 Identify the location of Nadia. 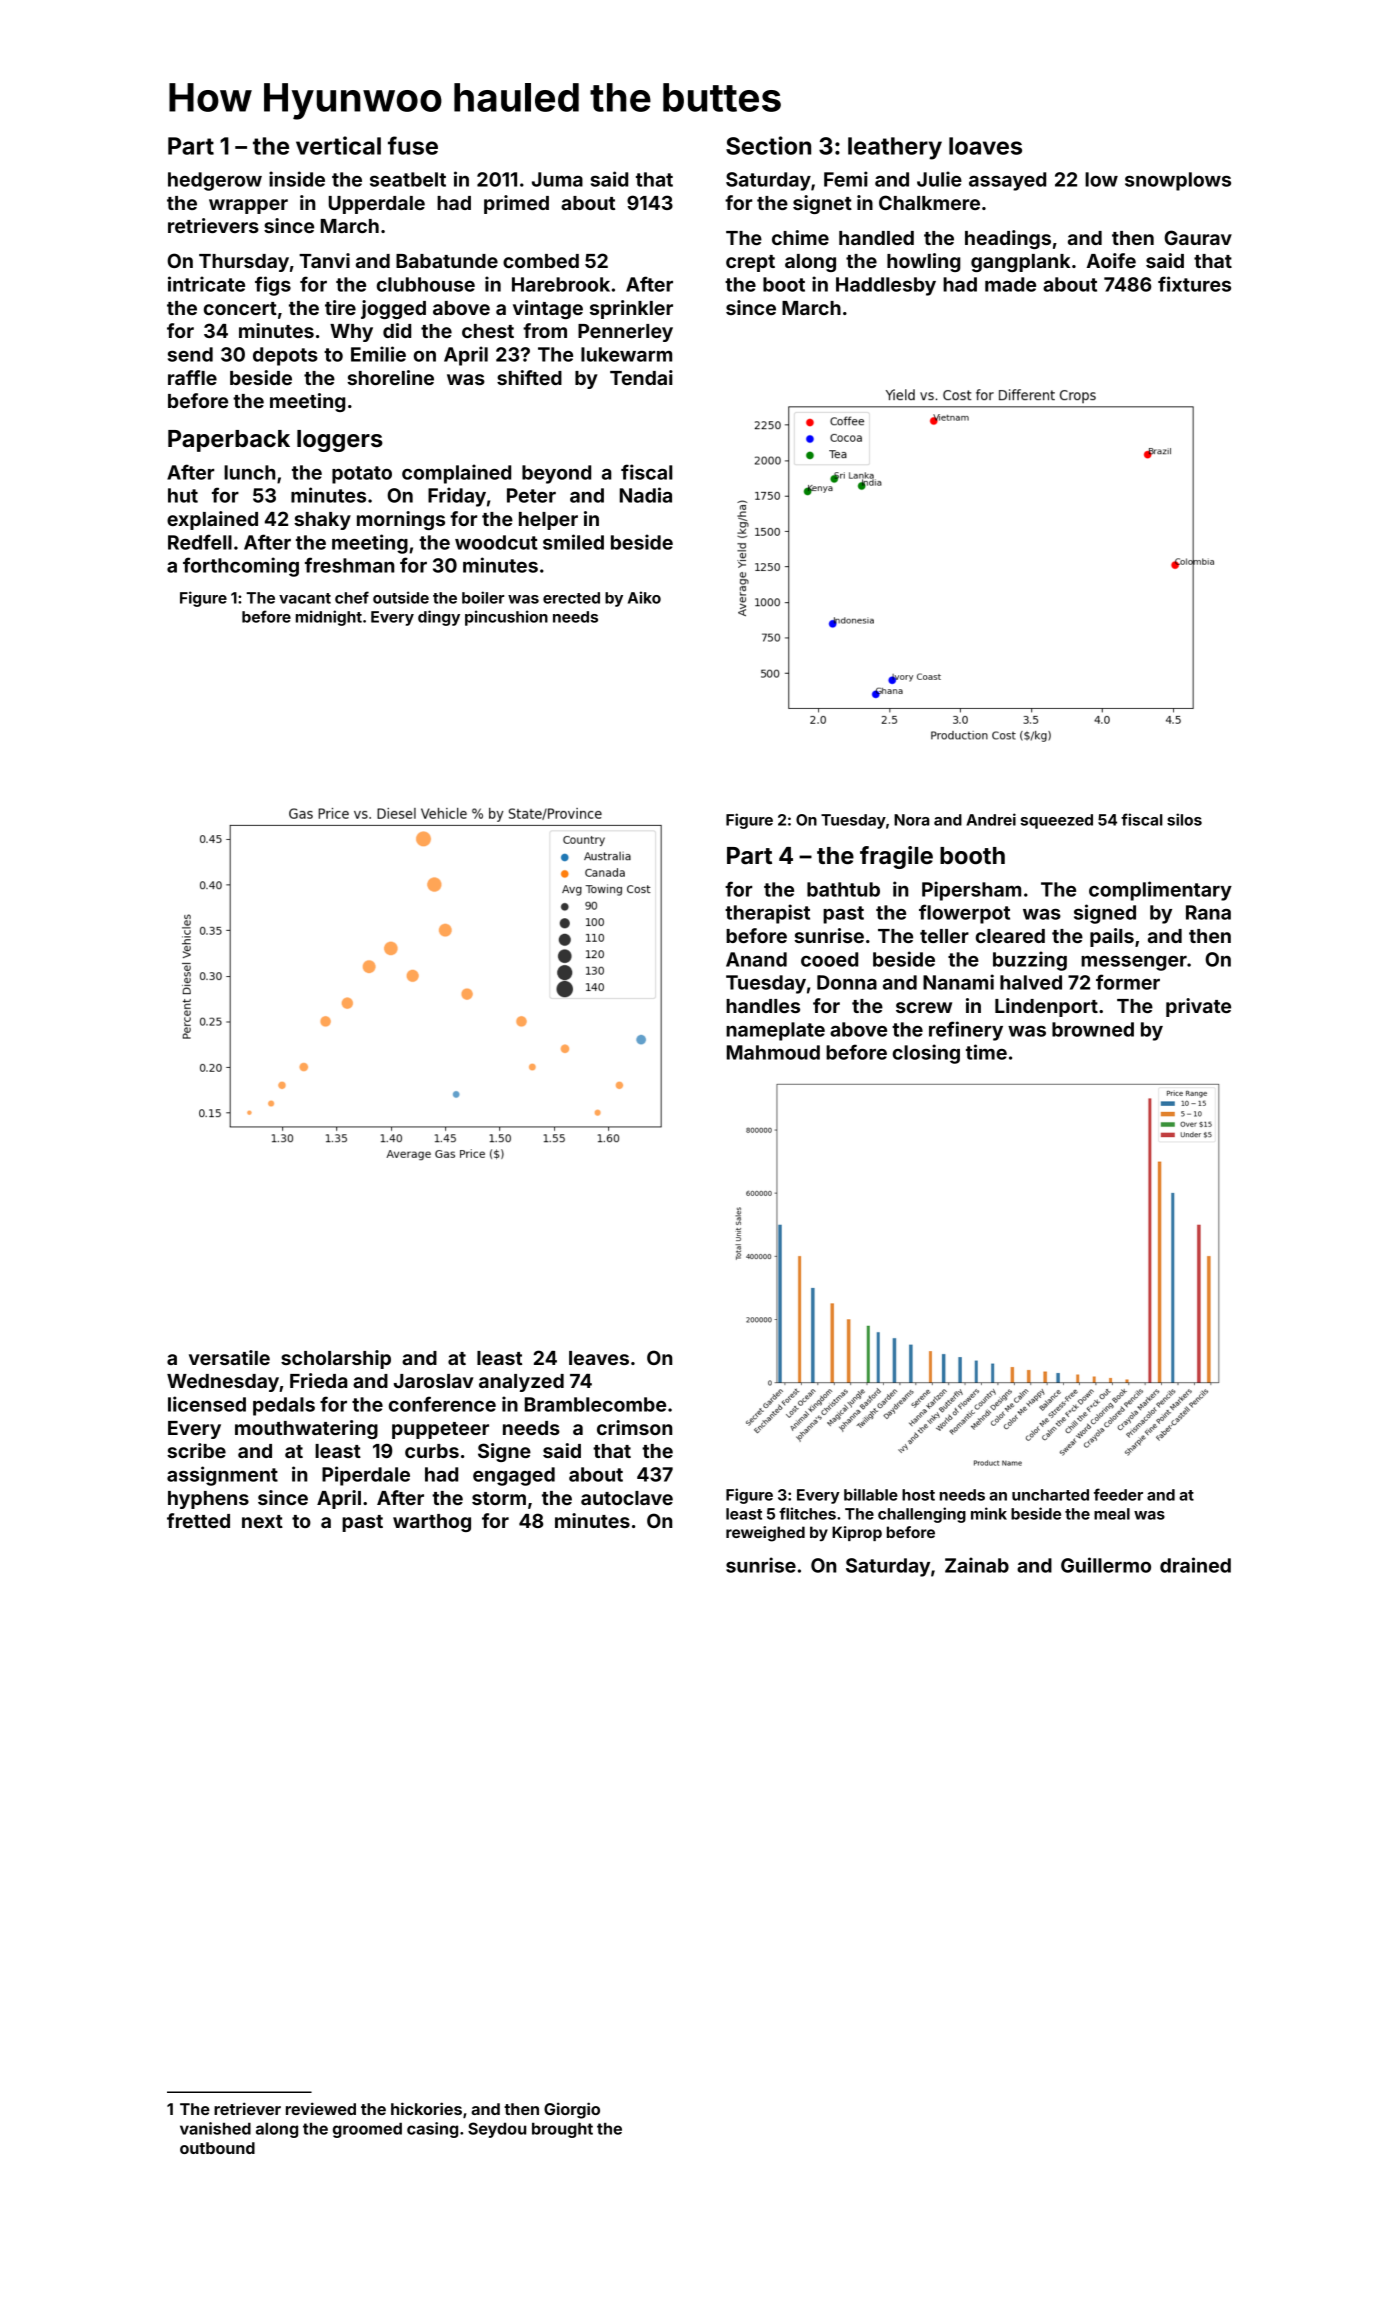
(646, 495).
